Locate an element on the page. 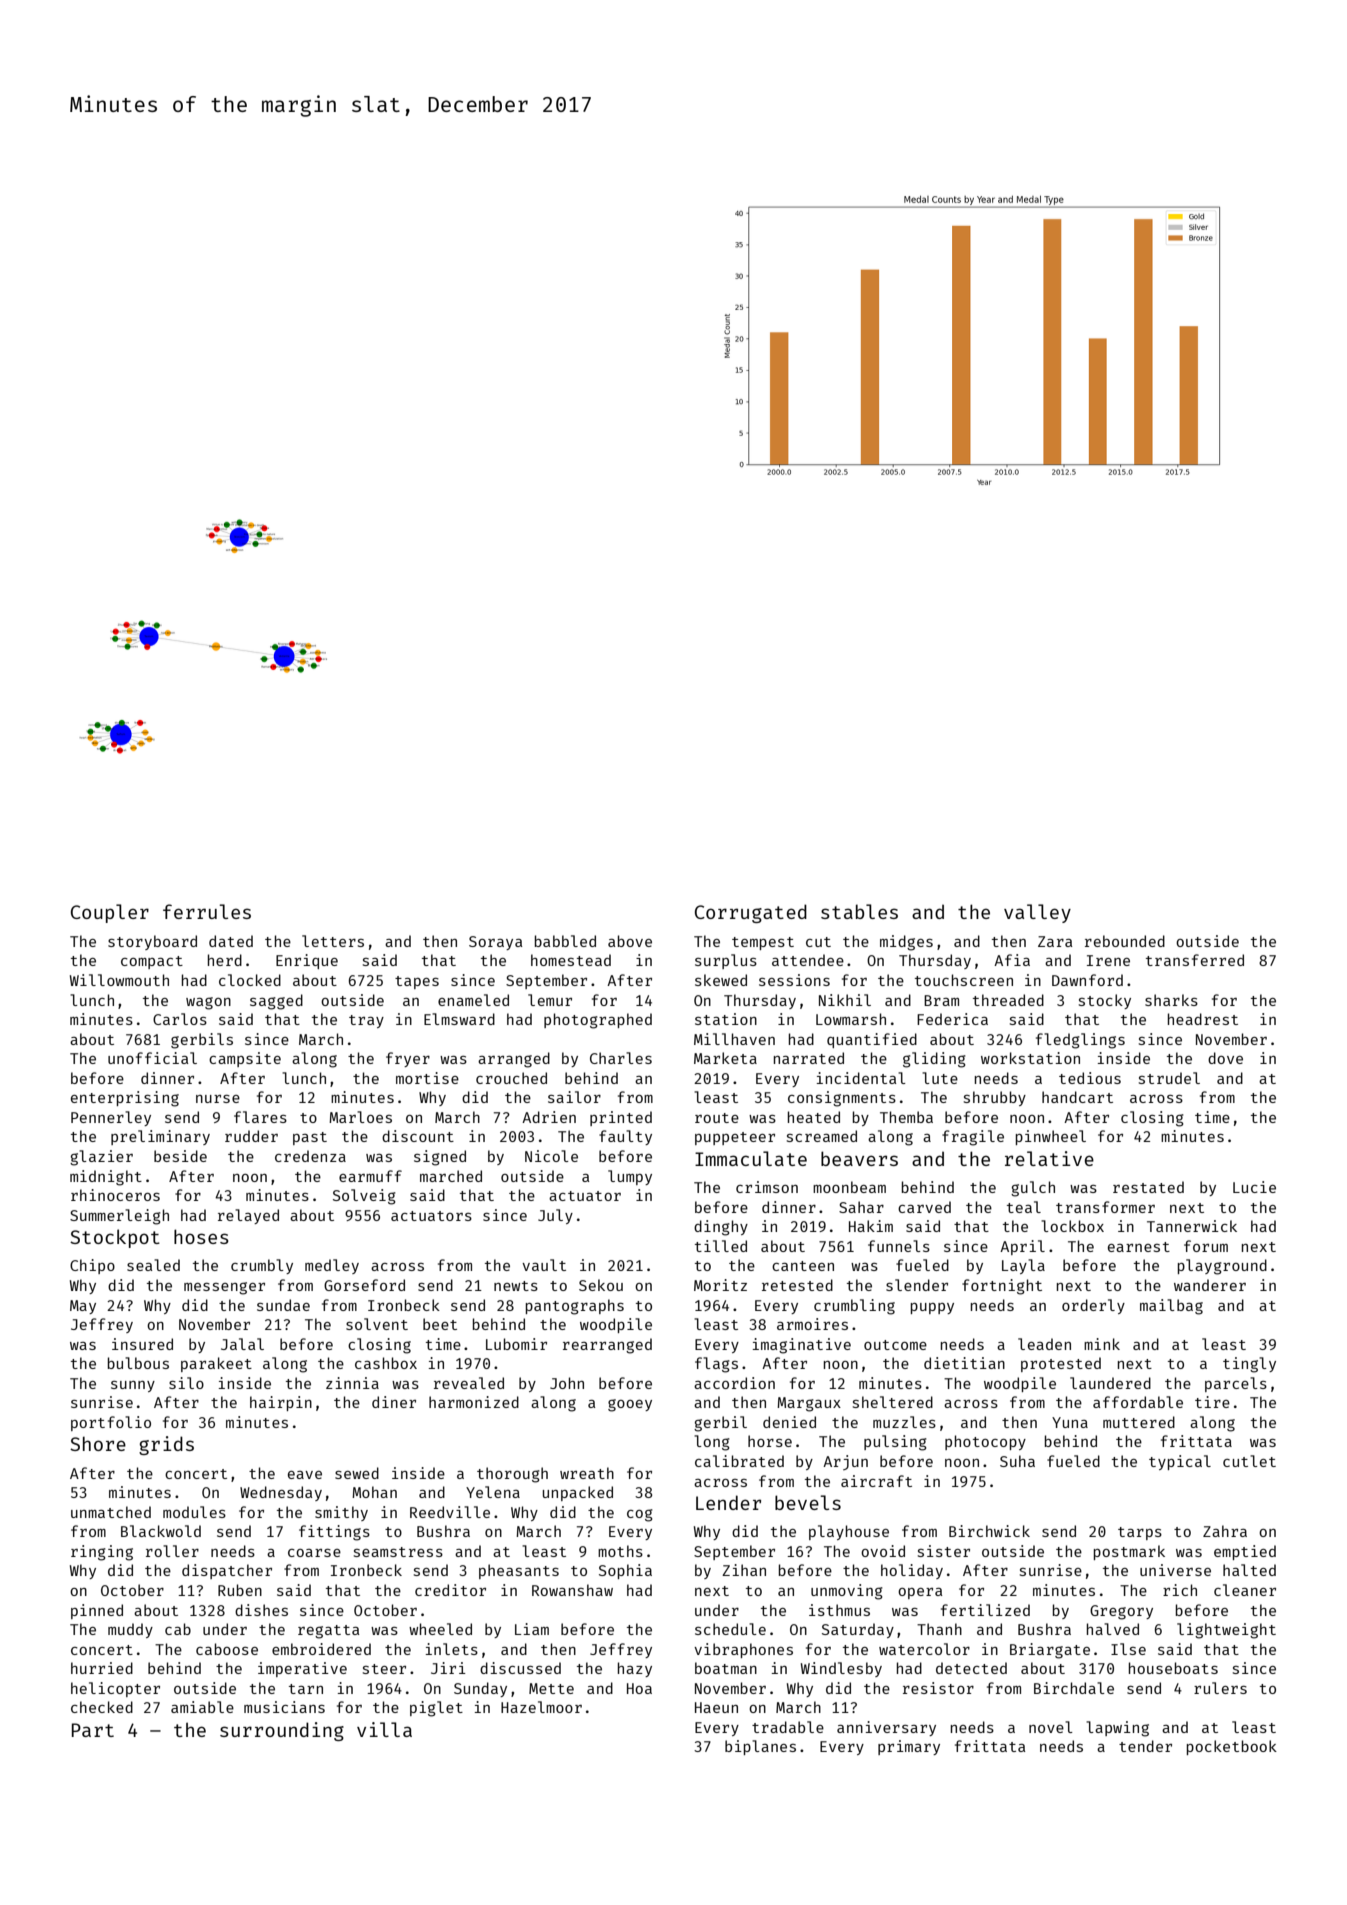  sunny is located at coordinates (133, 1386).
